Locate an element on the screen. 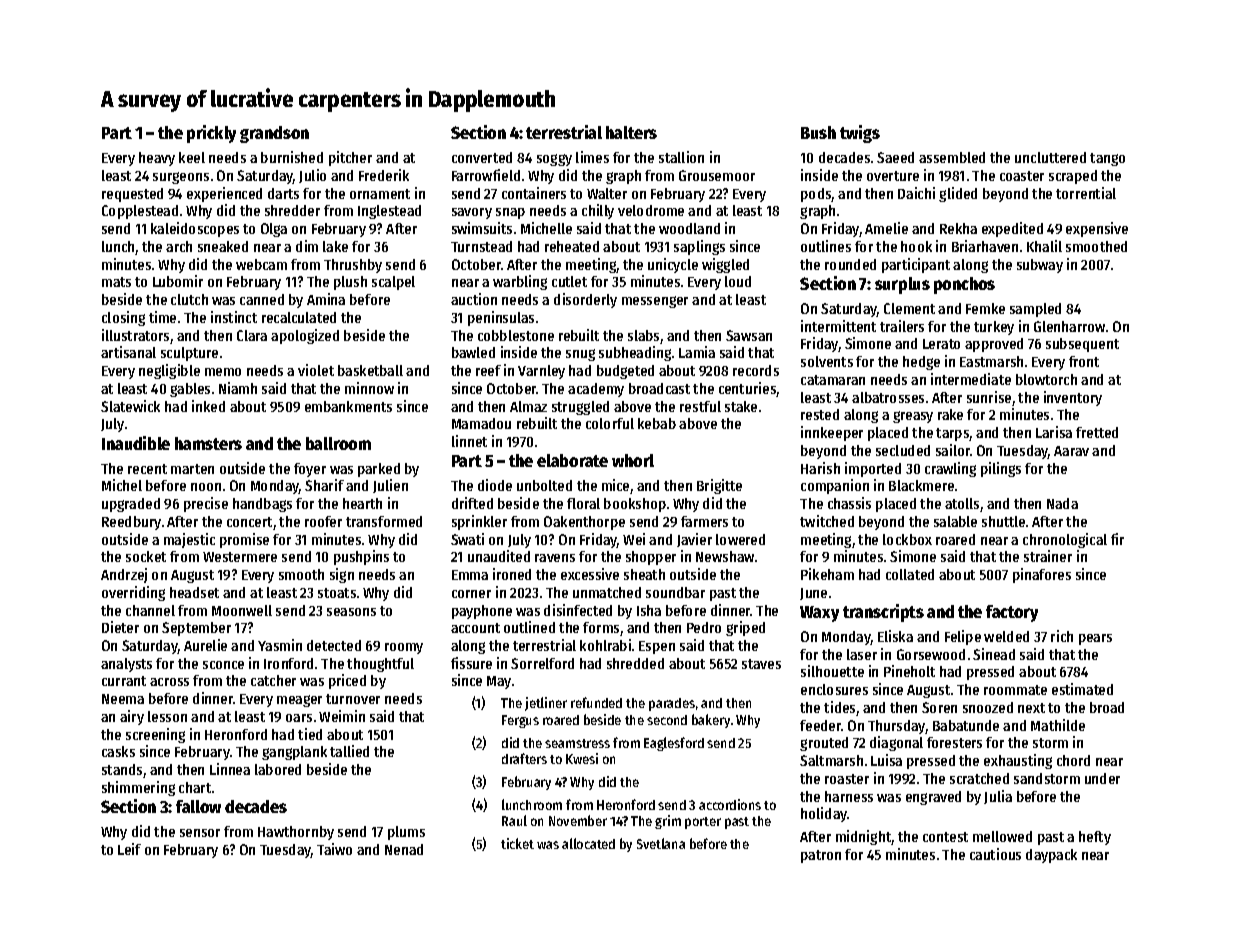 This screenshot has width=1233, height=952. tango is located at coordinates (1107, 159).
